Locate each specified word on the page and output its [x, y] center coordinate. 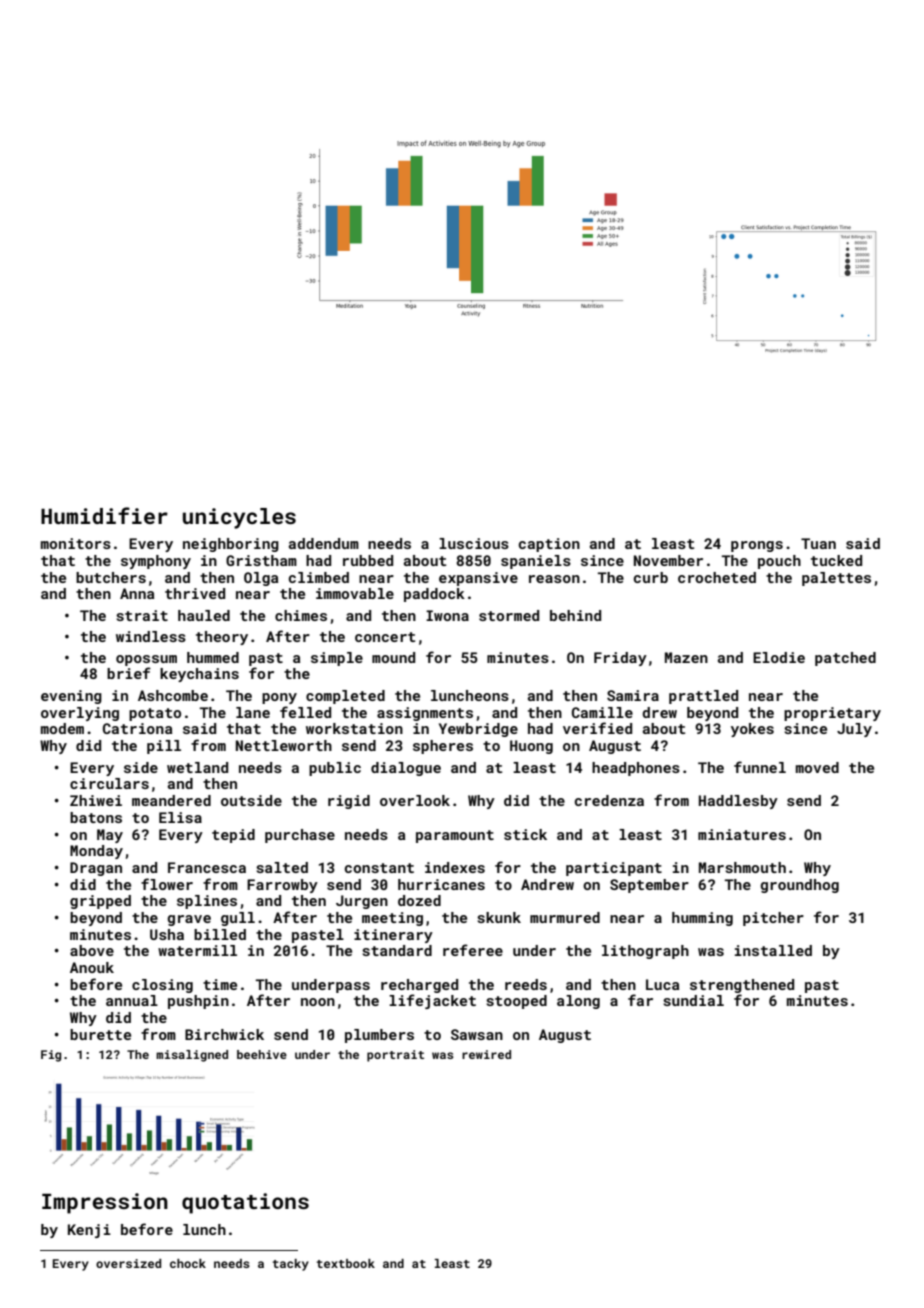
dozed [419, 900]
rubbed [368, 560]
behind [575, 615]
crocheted [717, 577]
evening [71, 697]
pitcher [773, 919]
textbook [346, 1263]
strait [142, 615]
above [92, 950]
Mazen [686, 657]
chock [188, 1263]
